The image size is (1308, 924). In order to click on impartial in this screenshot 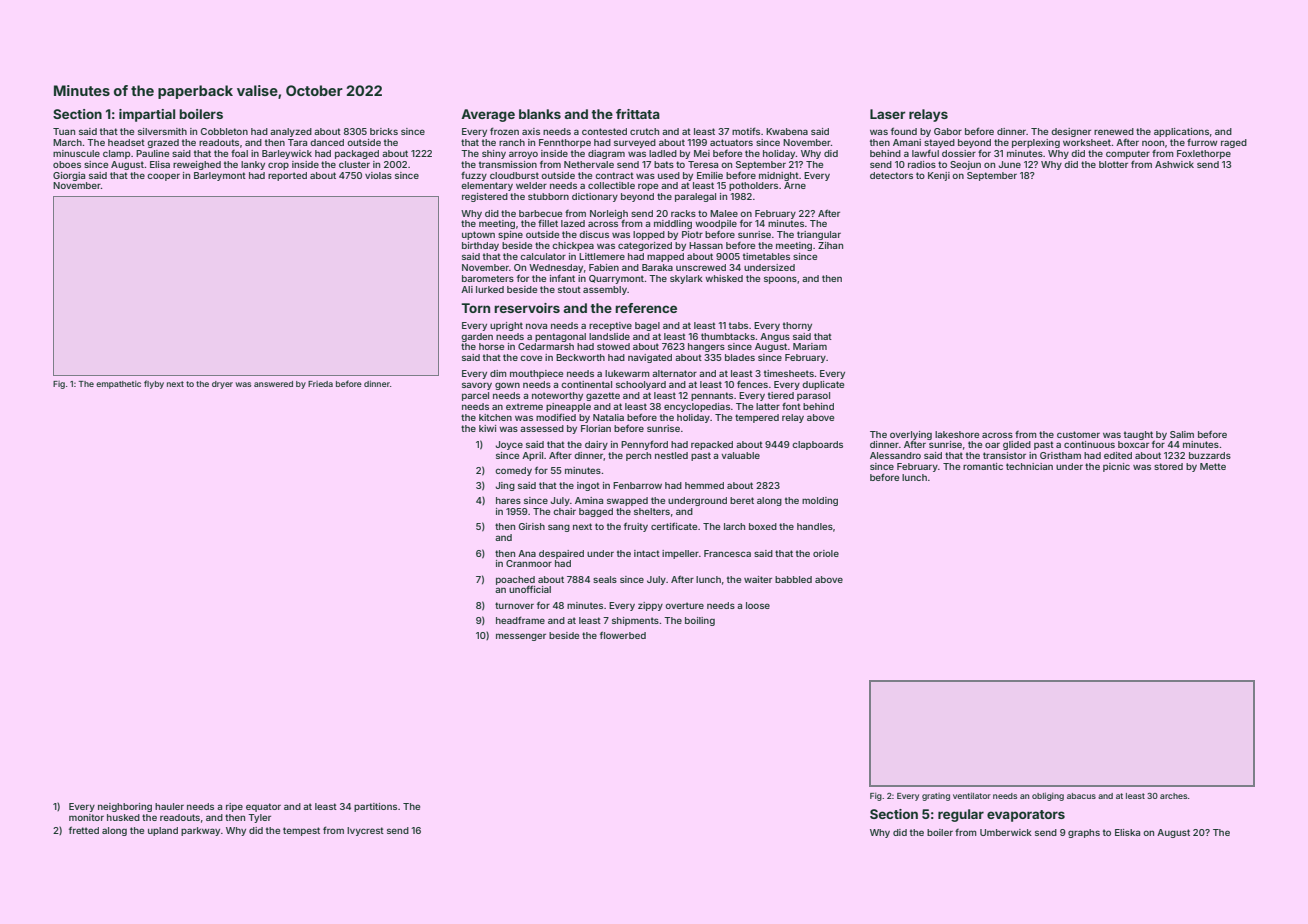, I will do `click(147, 115)`.
